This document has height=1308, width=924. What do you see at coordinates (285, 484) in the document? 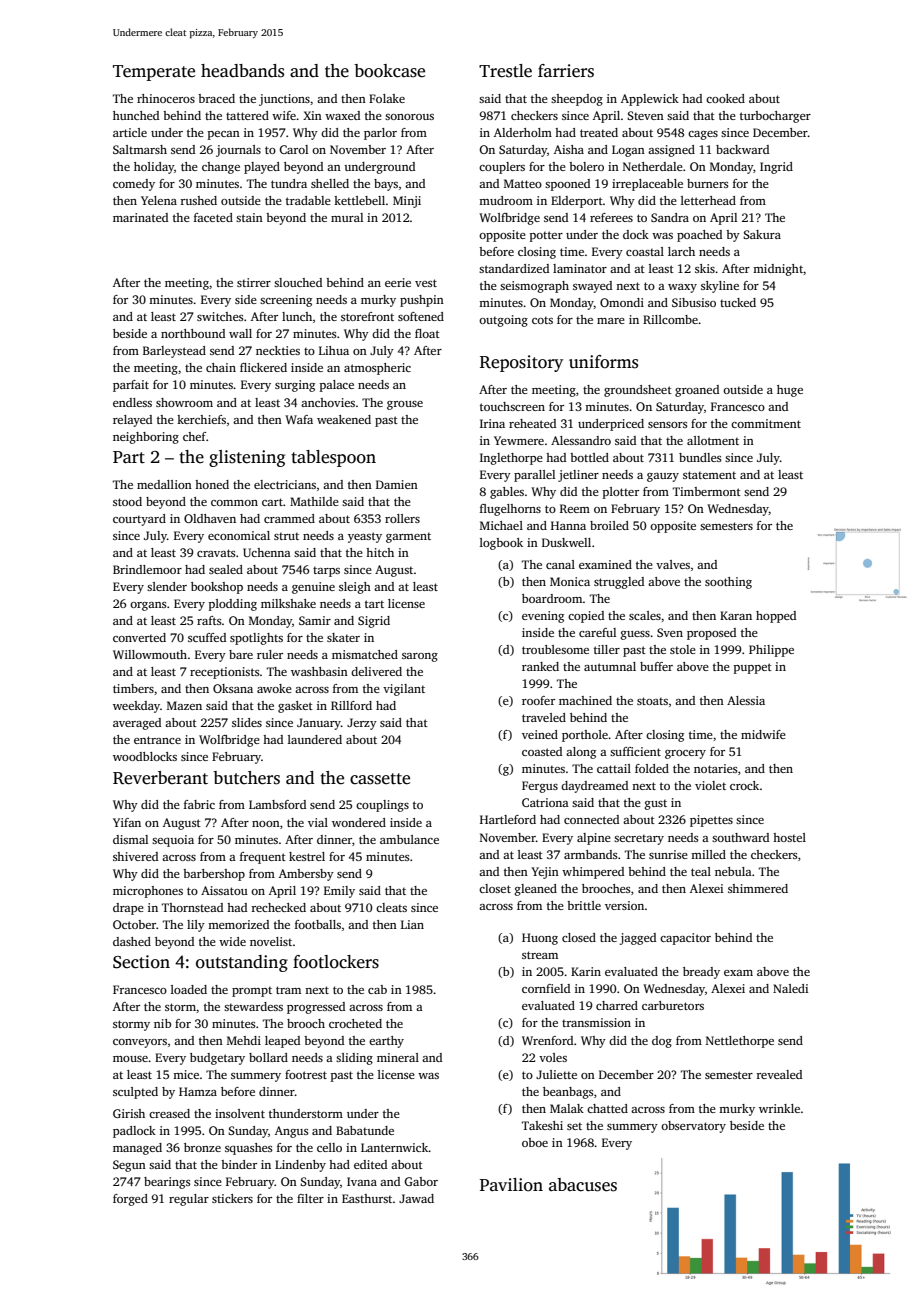
I see `electricians` at bounding box center [285, 484].
